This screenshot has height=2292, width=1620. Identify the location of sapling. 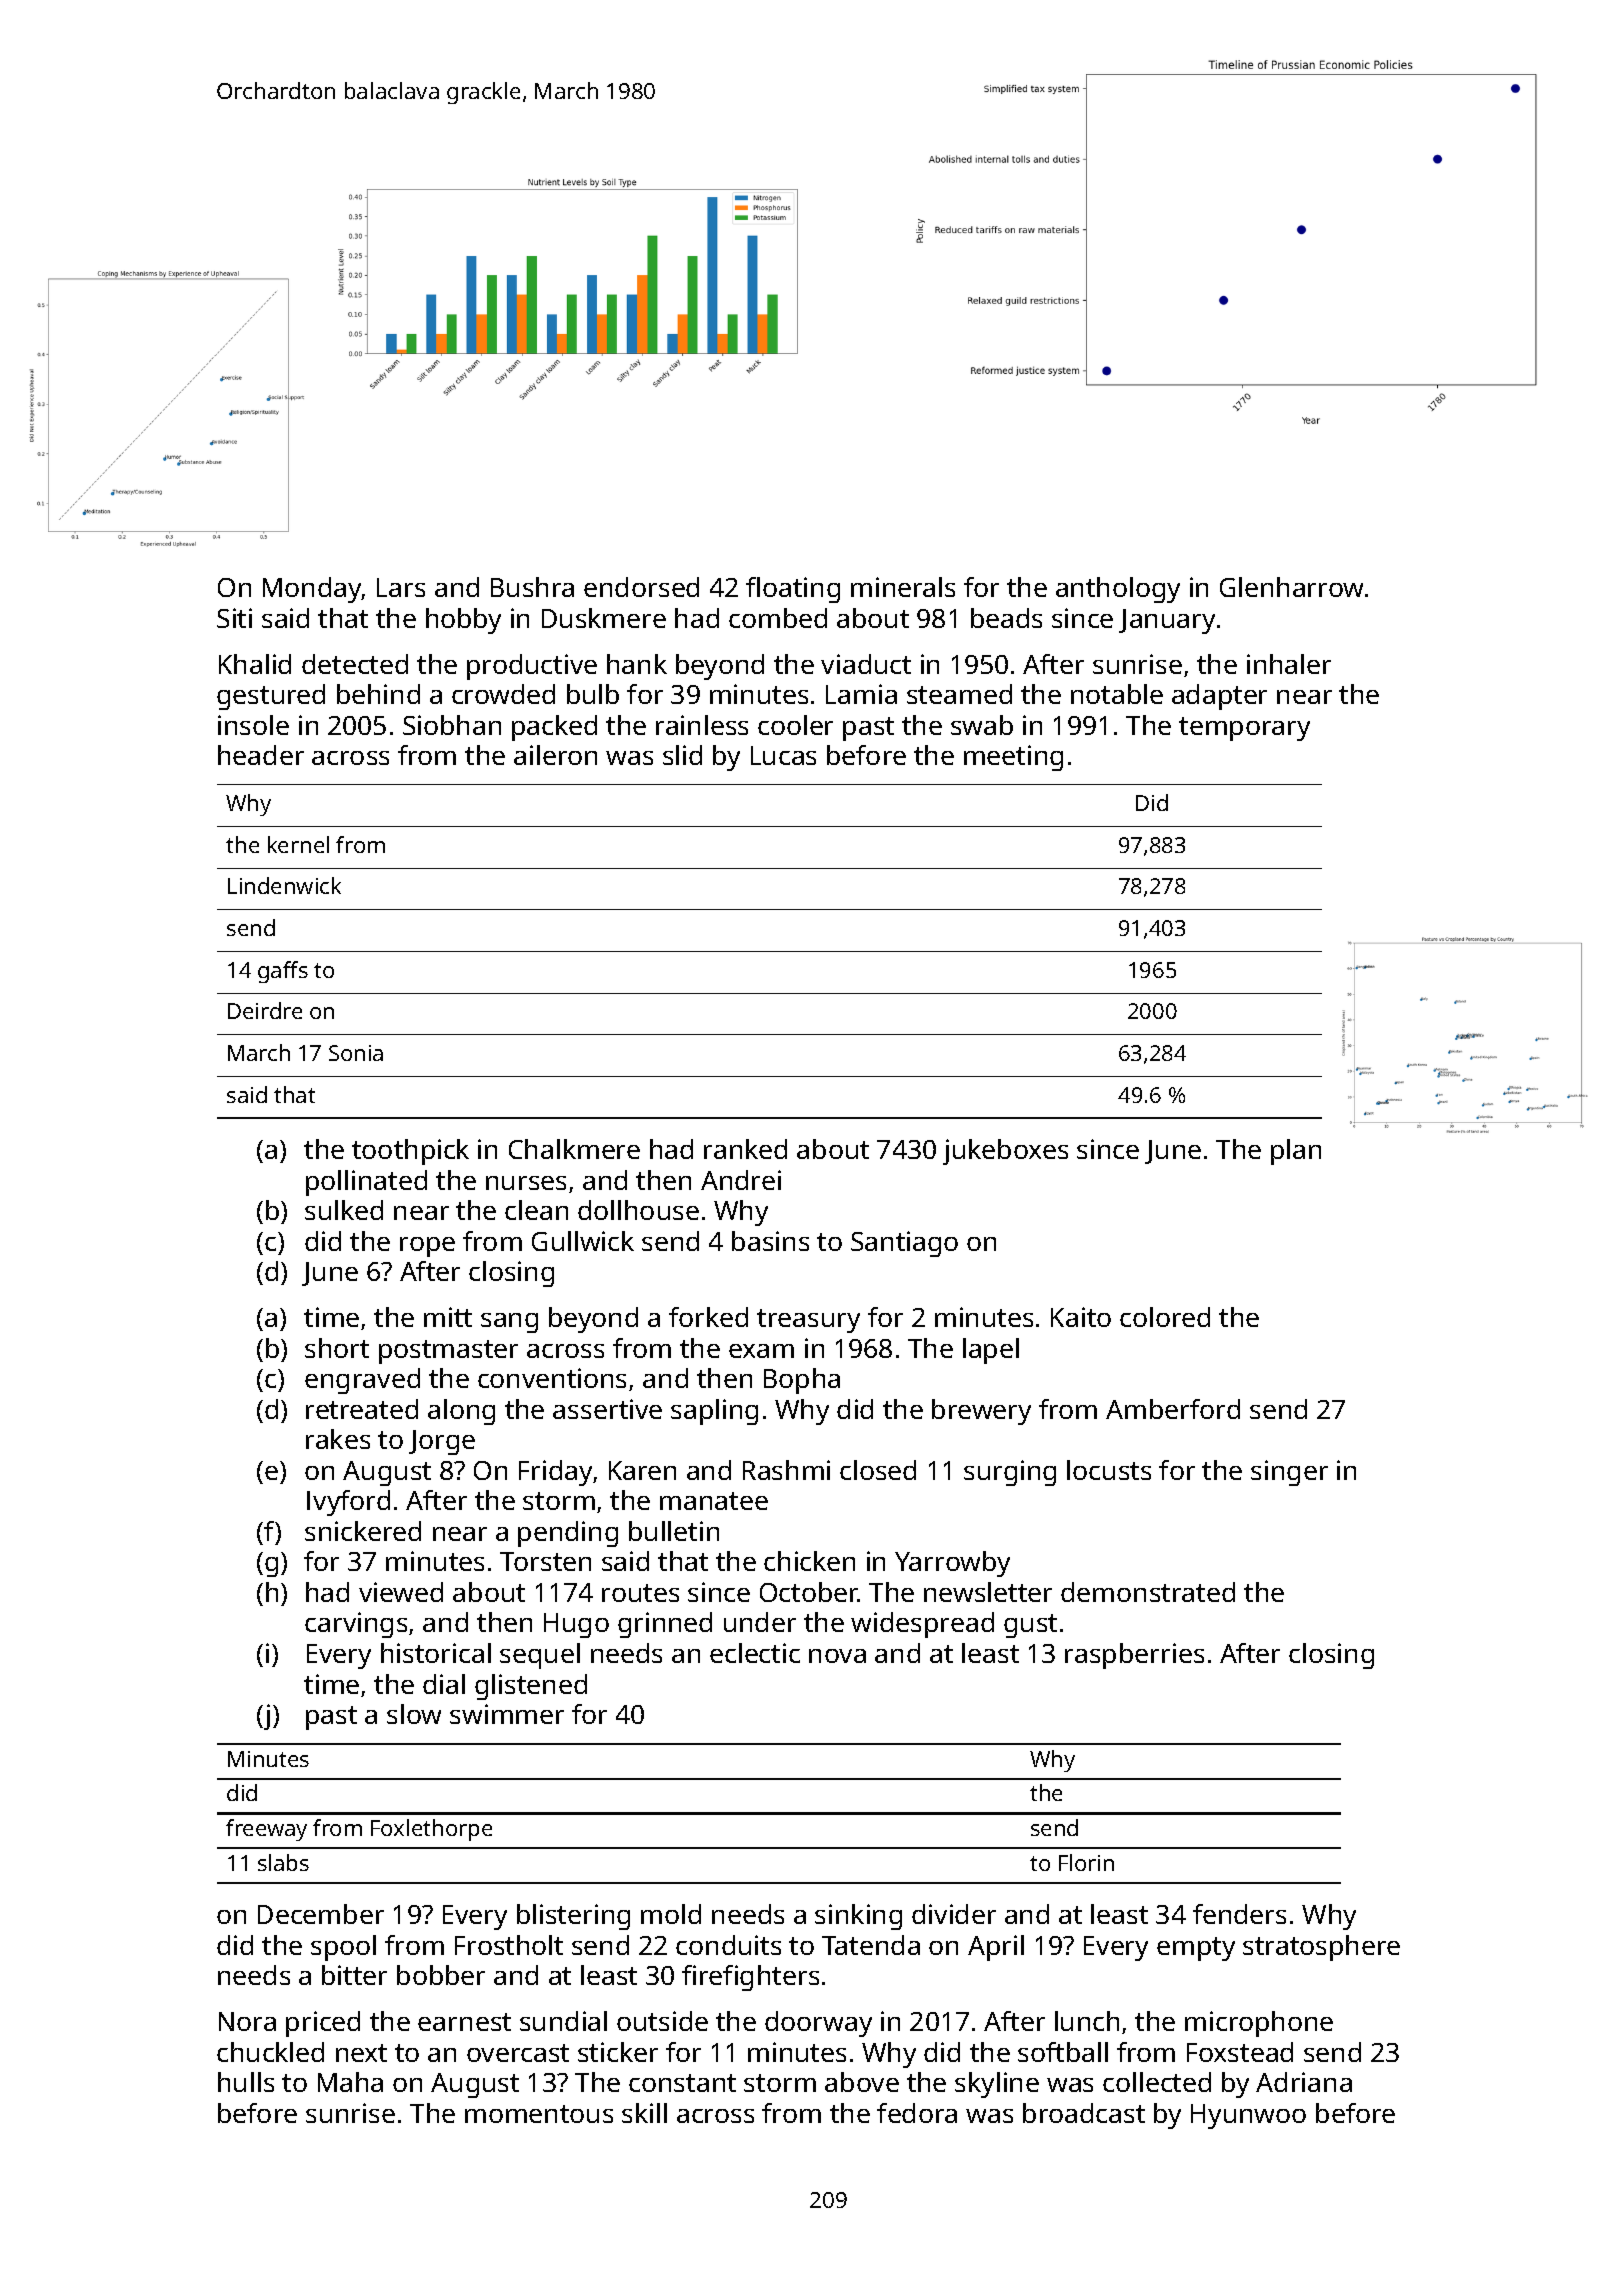
(714, 1412).
